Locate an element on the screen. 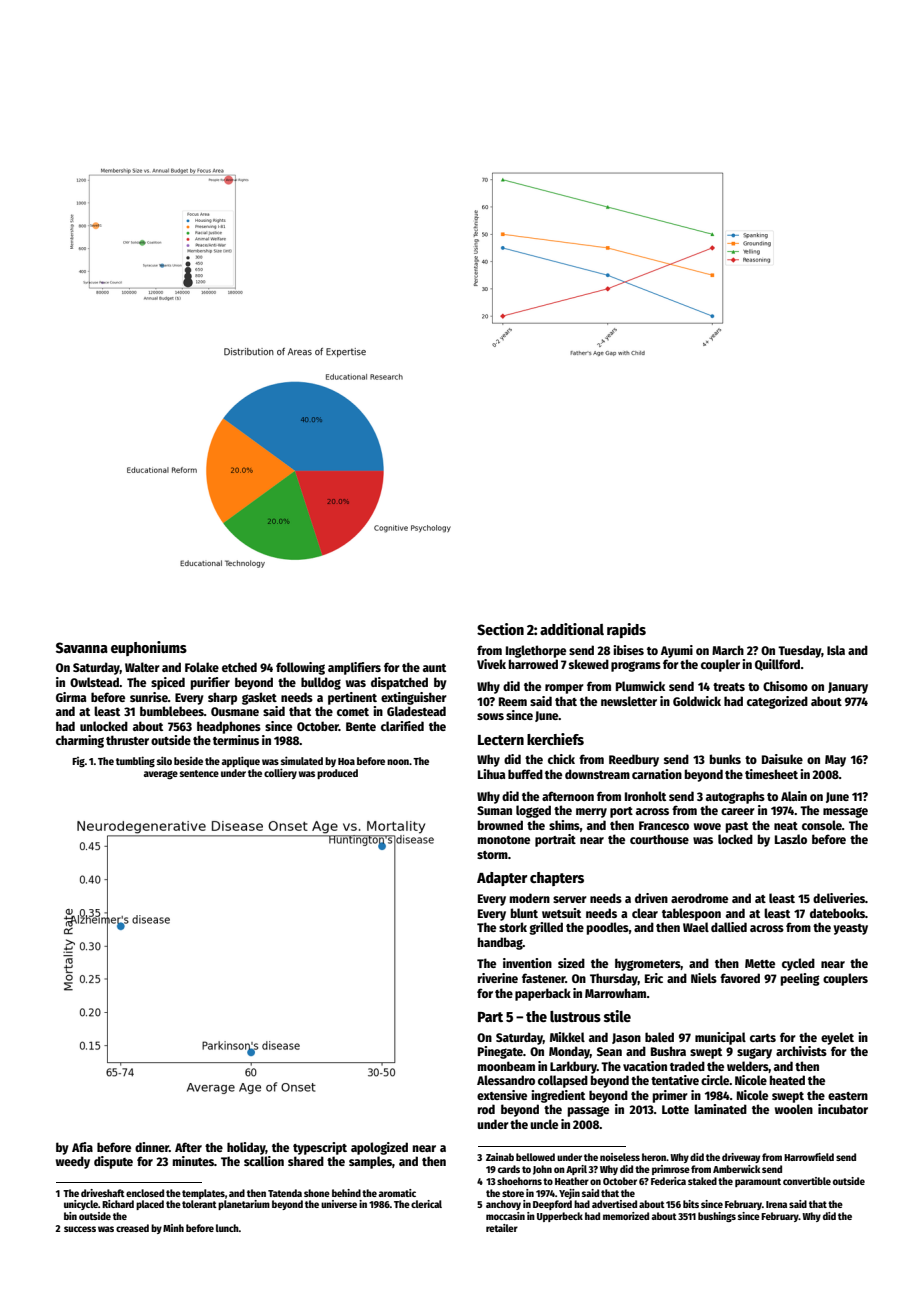 This screenshot has height=1308, width=924. bushings is located at coordinates (717, 1217).
